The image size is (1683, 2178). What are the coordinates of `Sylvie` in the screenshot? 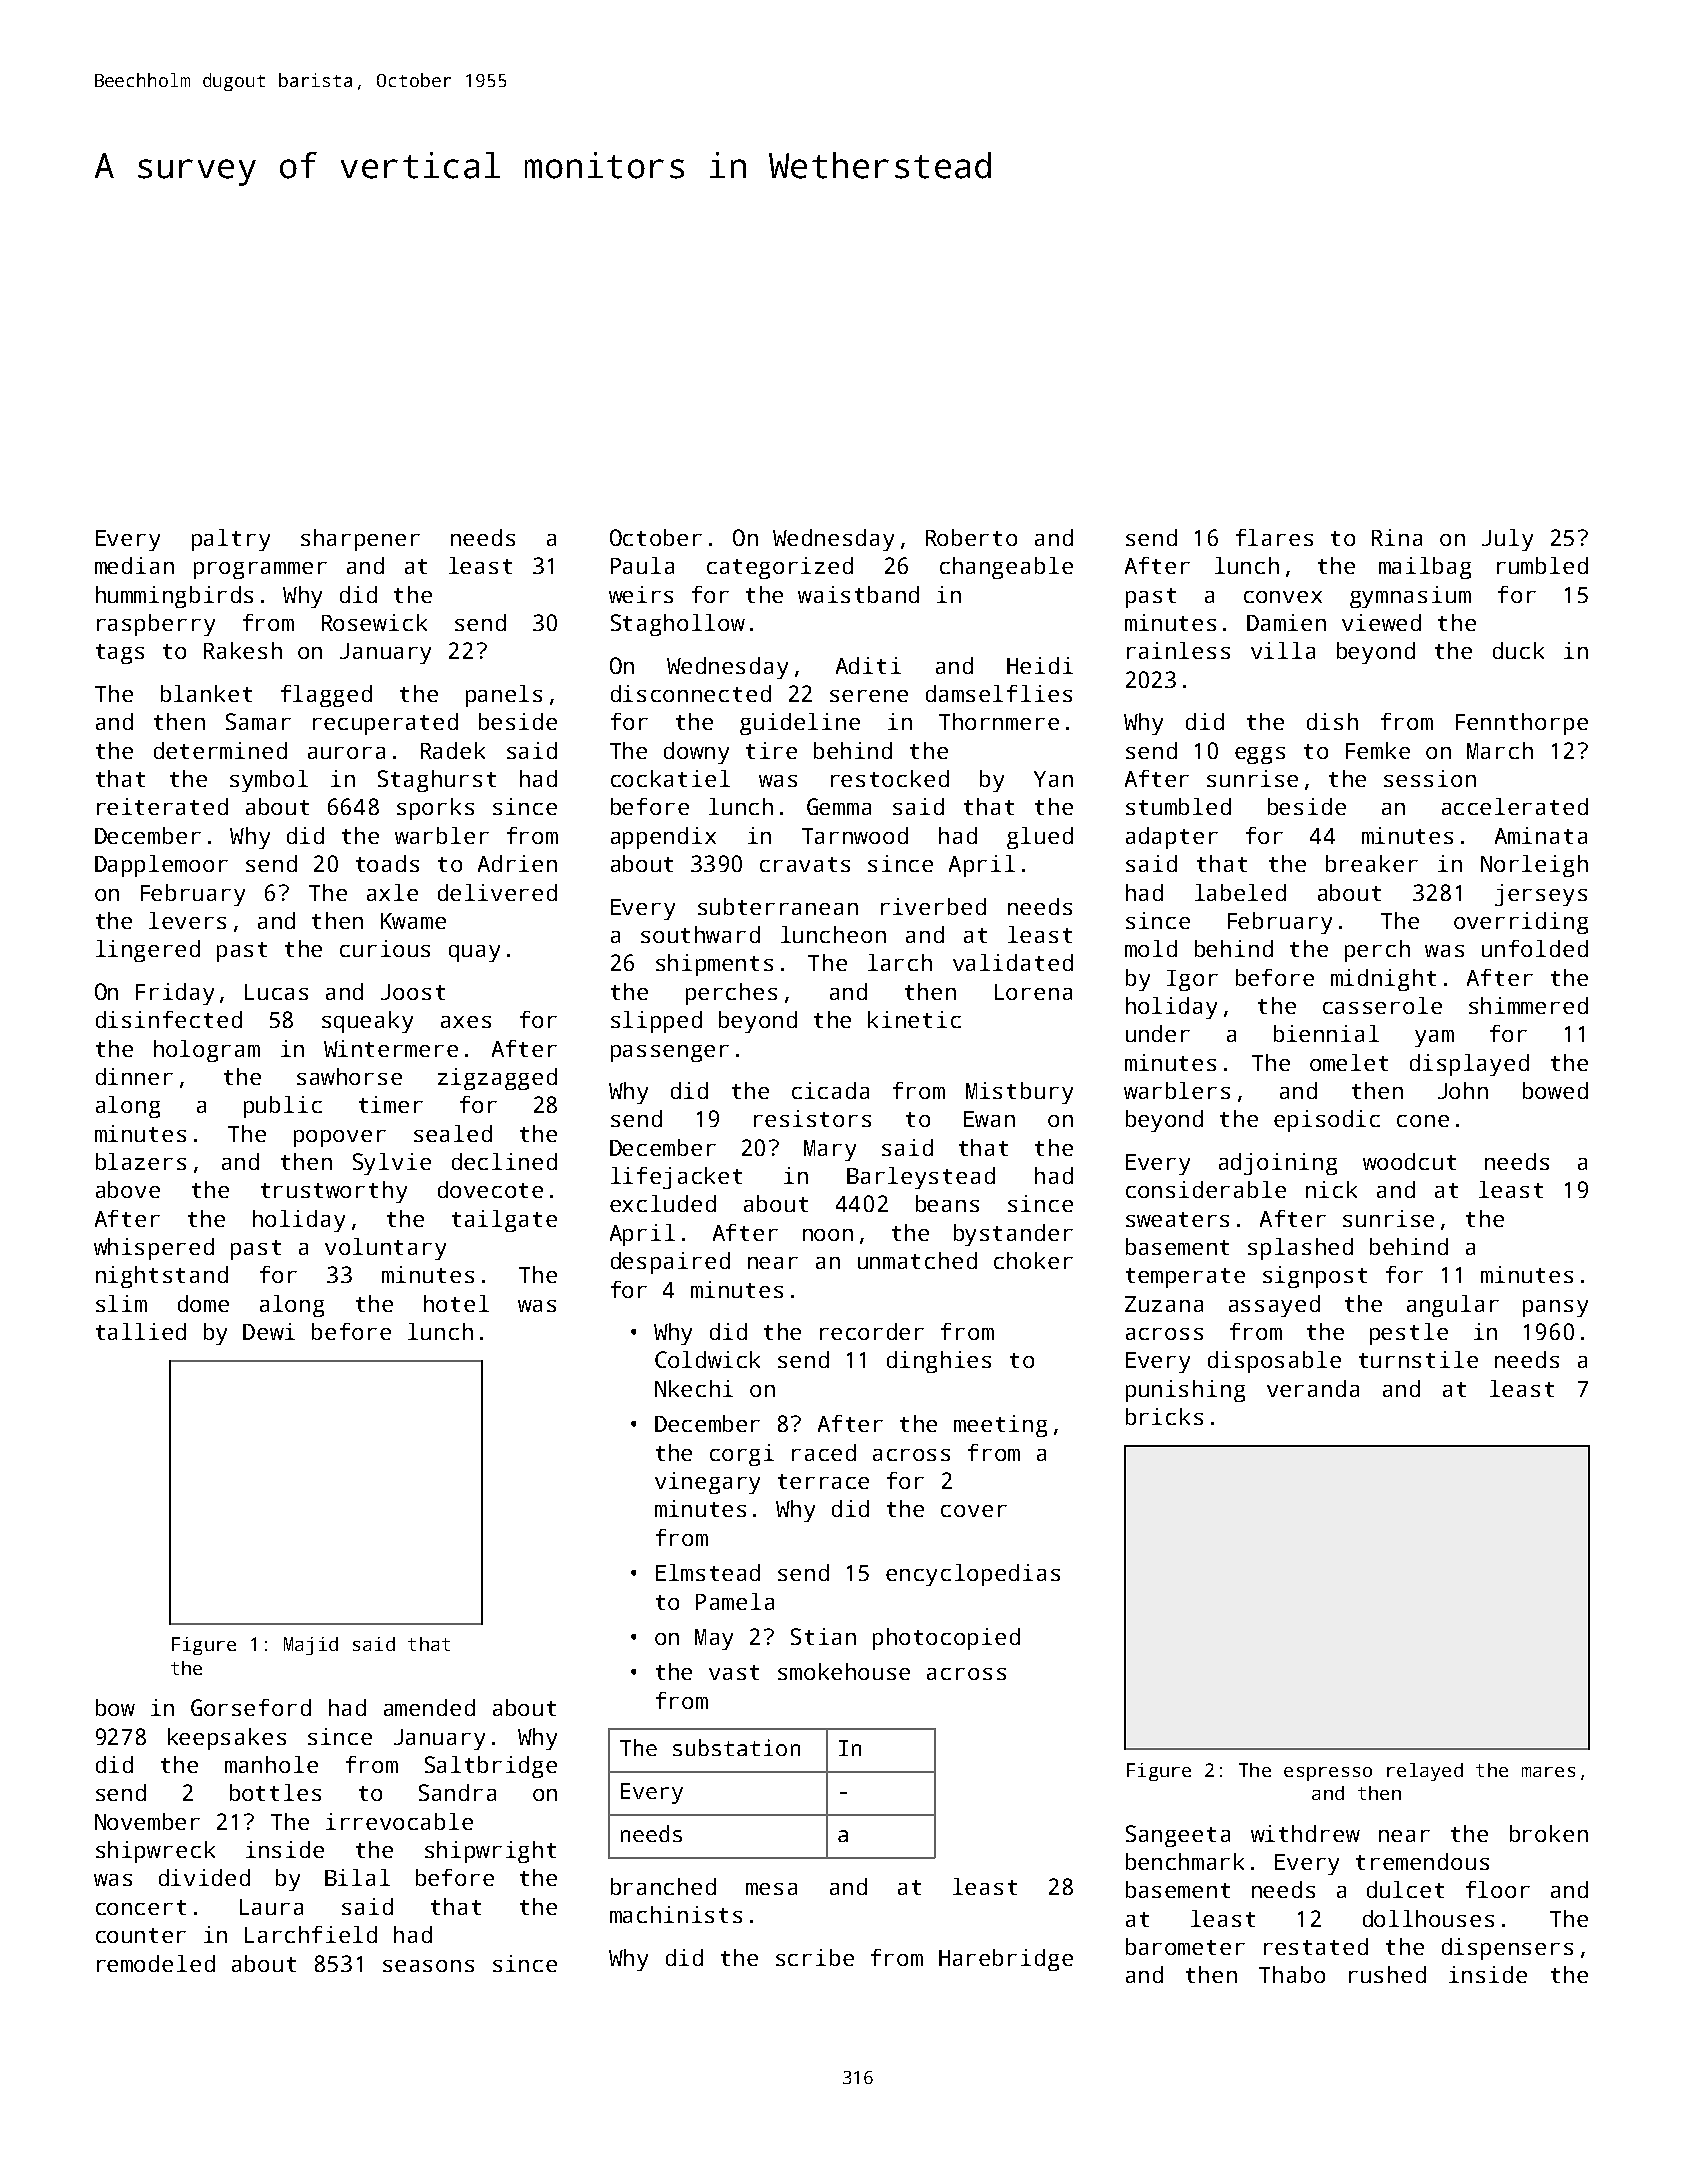 It's located at (392, 1164).
